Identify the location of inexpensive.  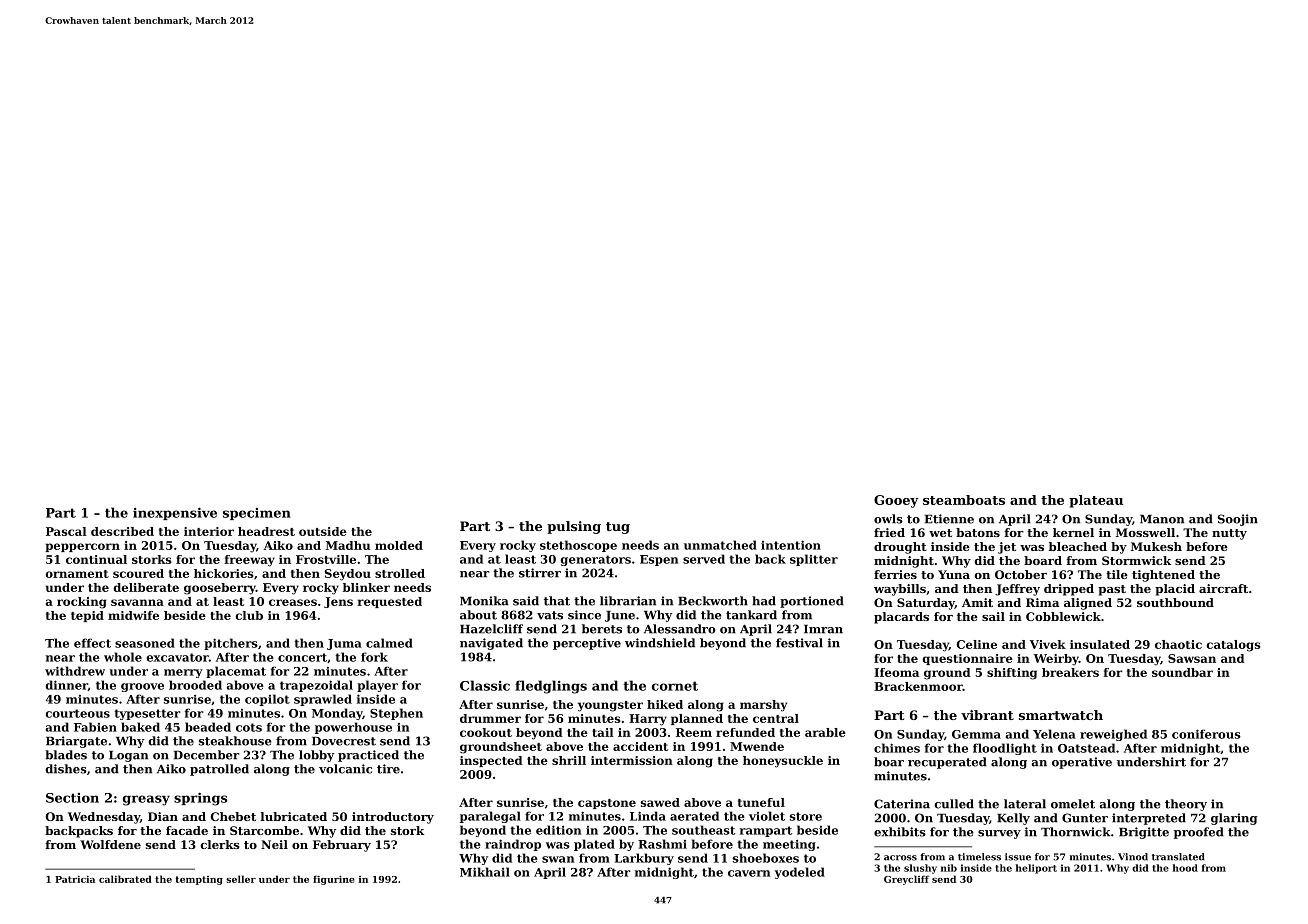
(175, 513).
